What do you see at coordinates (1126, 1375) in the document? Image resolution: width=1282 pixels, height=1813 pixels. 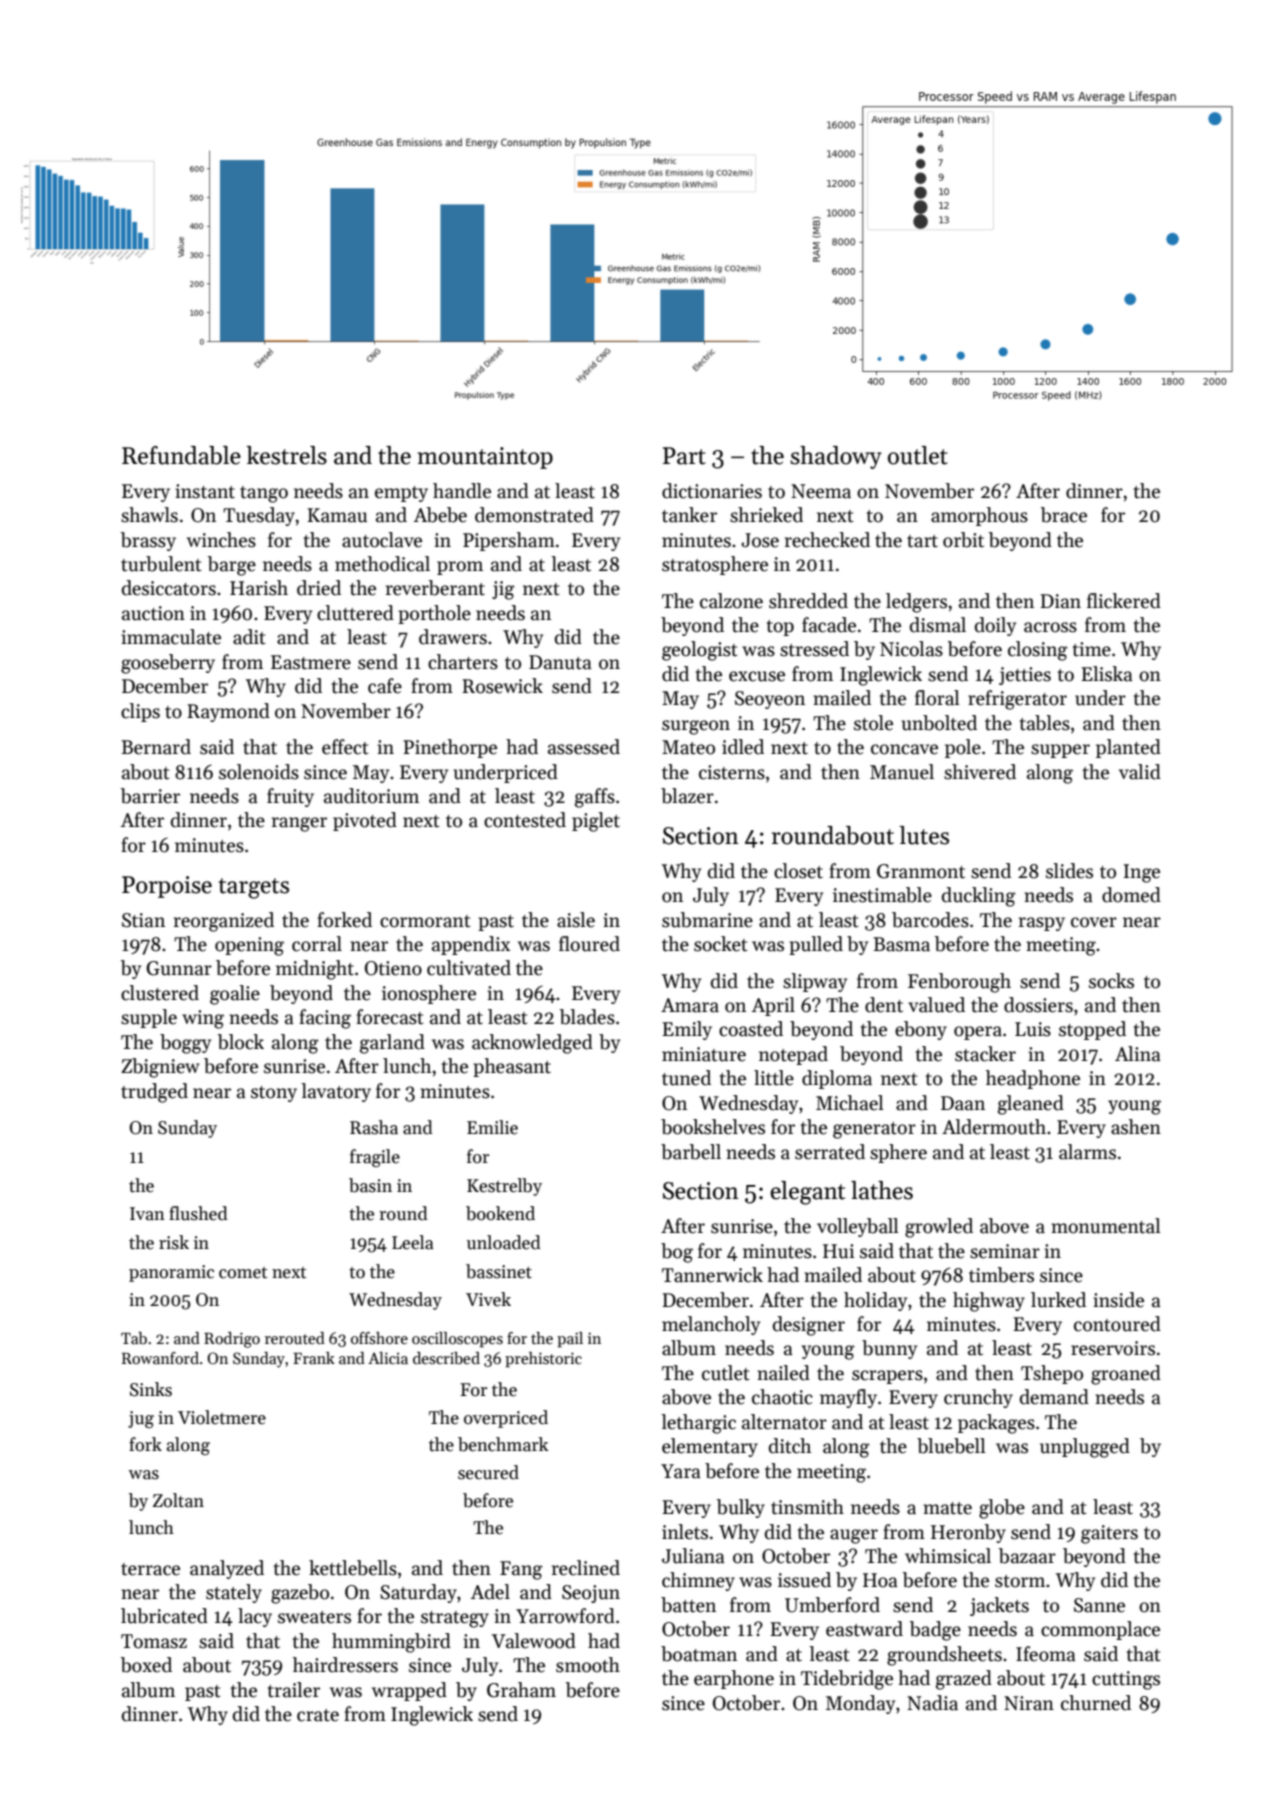 I see `groaned` at bounding box center [1126, 1375].
